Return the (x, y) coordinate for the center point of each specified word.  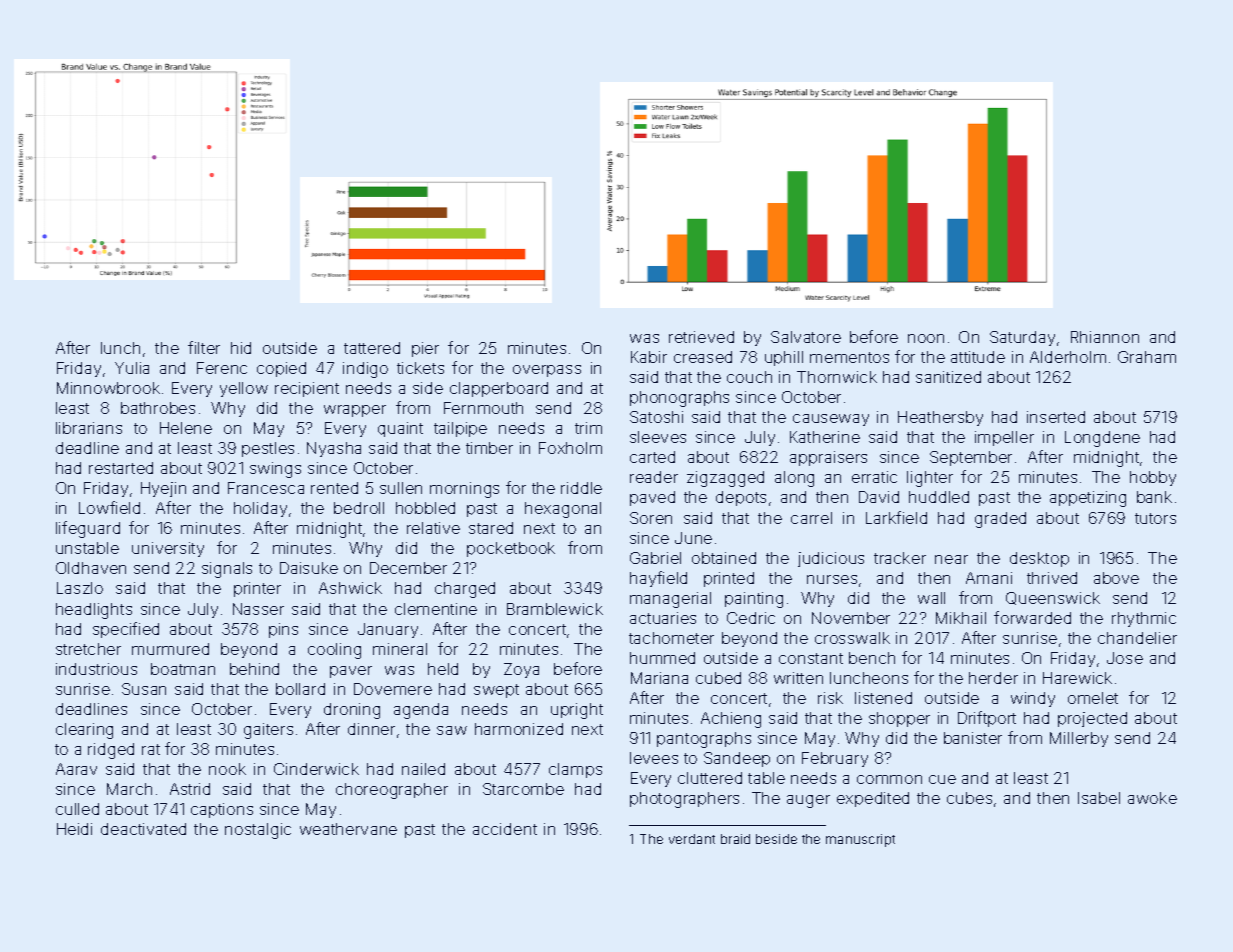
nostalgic (258, 831)
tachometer (671, 638)
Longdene (1102, 439)
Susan (144, 689)
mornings (464, 490)
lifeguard (88, 529)
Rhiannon (1105, 337)
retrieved (701, 337)
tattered (372, 348)
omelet (1093, 698)
